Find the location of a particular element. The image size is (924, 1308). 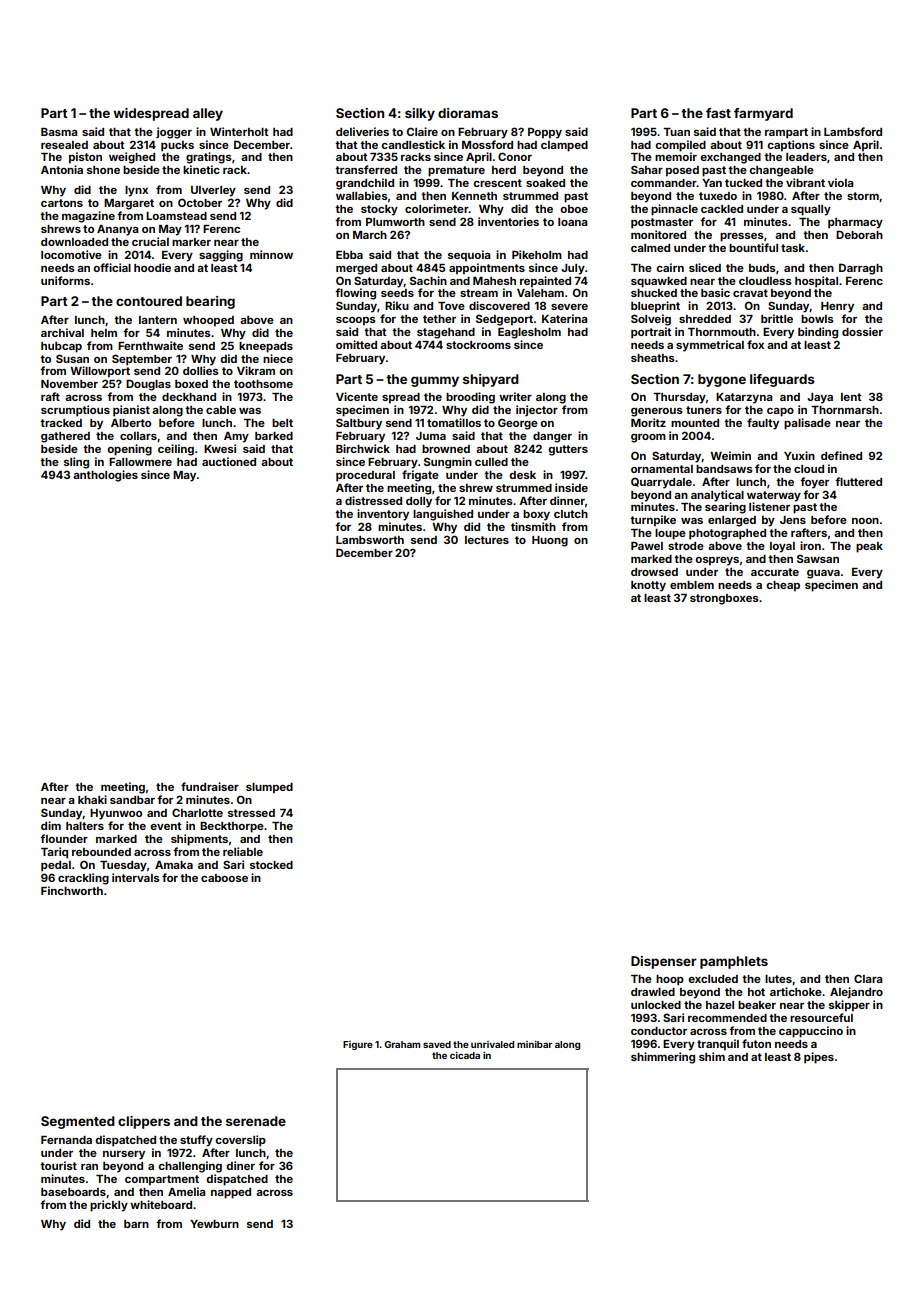

Dispenser is located at coordinates (664, 962).
